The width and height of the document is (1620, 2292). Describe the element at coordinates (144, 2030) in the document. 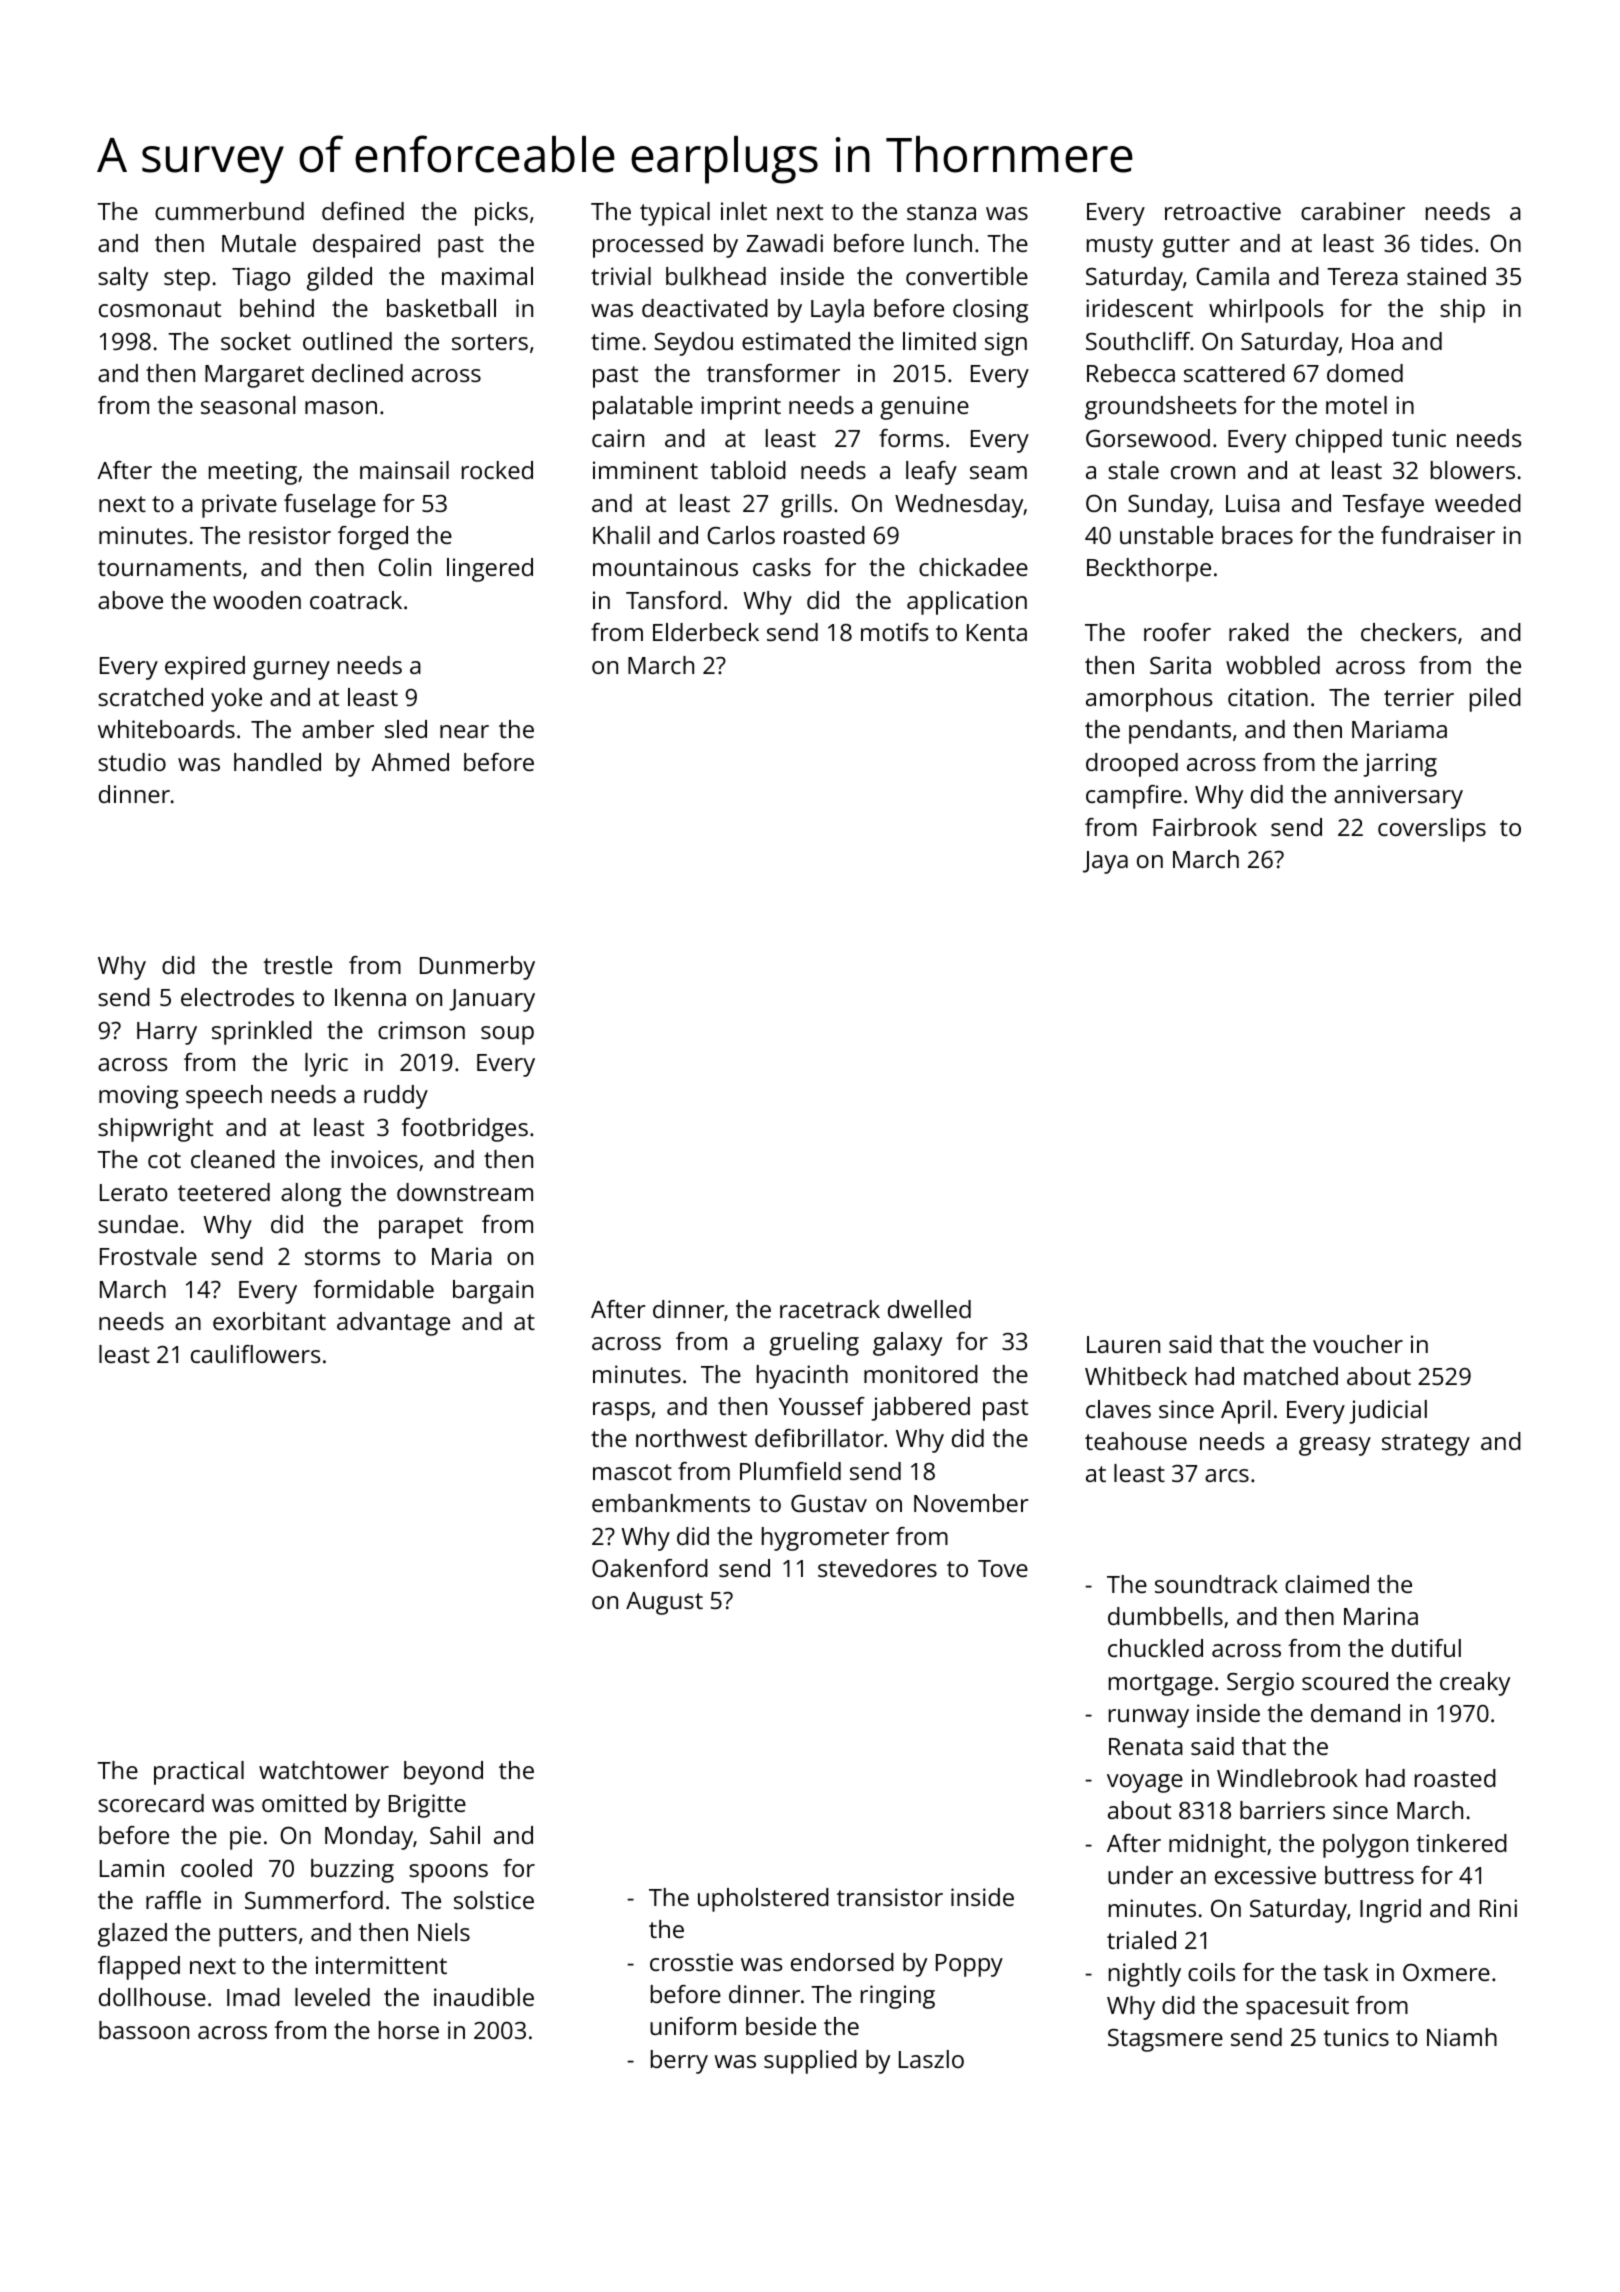

I see `bassoon` at that location.
